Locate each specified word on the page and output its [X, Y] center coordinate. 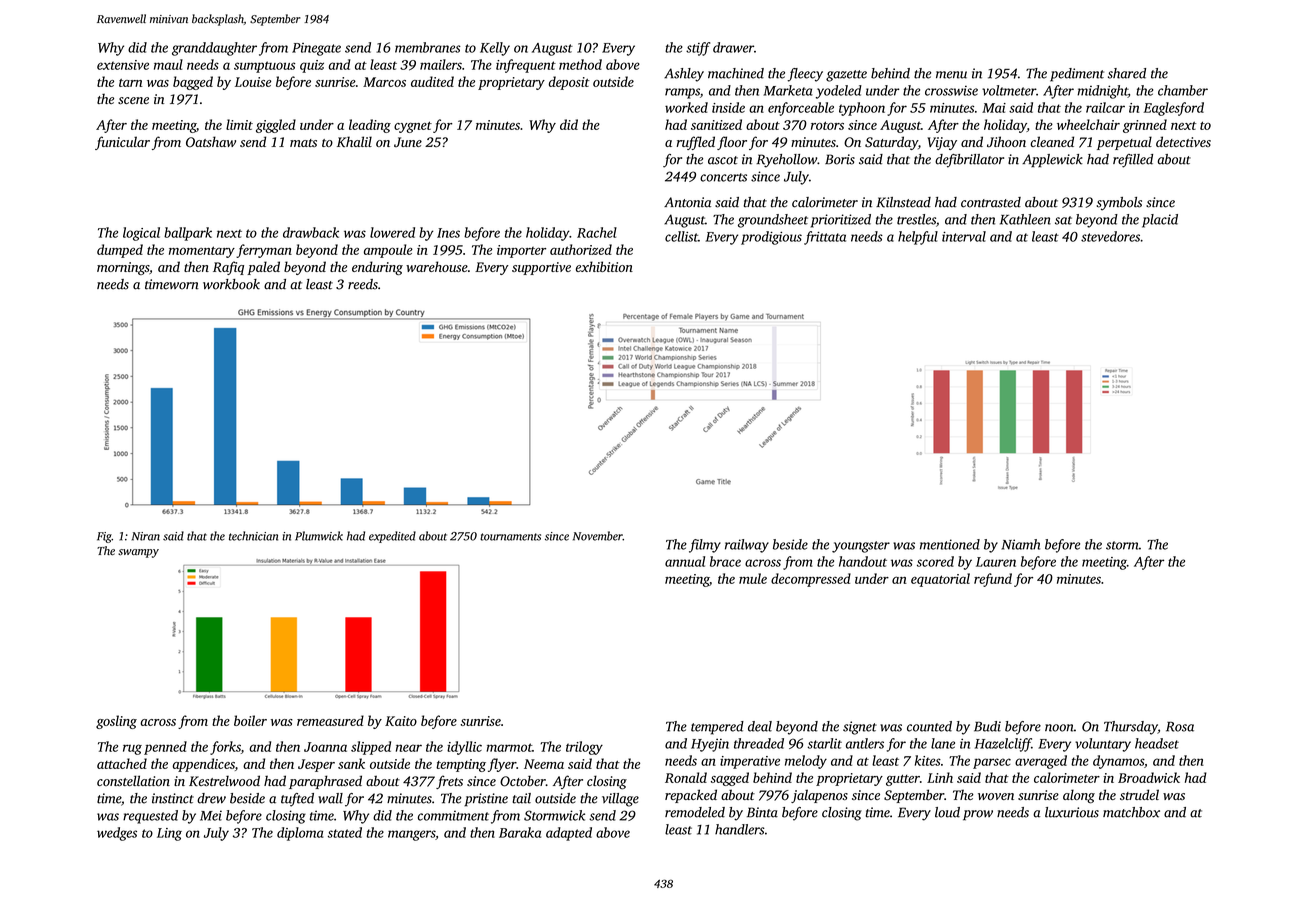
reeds [363, 284]
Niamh [1020, 544]
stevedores [1110, 236]
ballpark [188, 234]
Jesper [316, 765]
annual [685, 561]
